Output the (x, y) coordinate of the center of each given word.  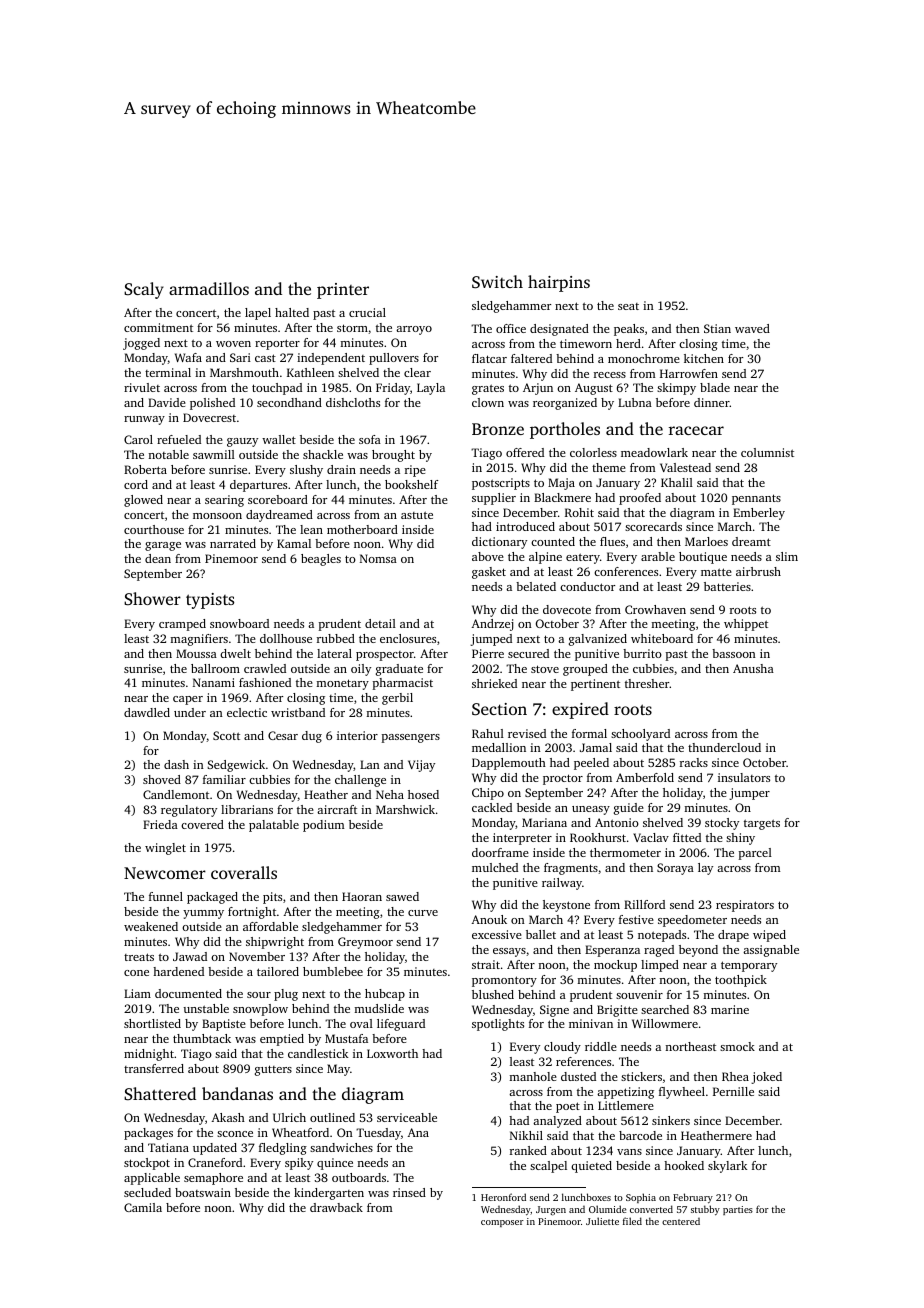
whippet (746, 625)
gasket (489, 573)
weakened (151, 926)
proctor (563, 779)
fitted (687, 837)
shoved (162, 779)
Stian (717, 328)
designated (559, 330)
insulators (744, 777)
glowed (143, 501)
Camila (143, 1207)
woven (233, 344)
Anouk (489, 919)
